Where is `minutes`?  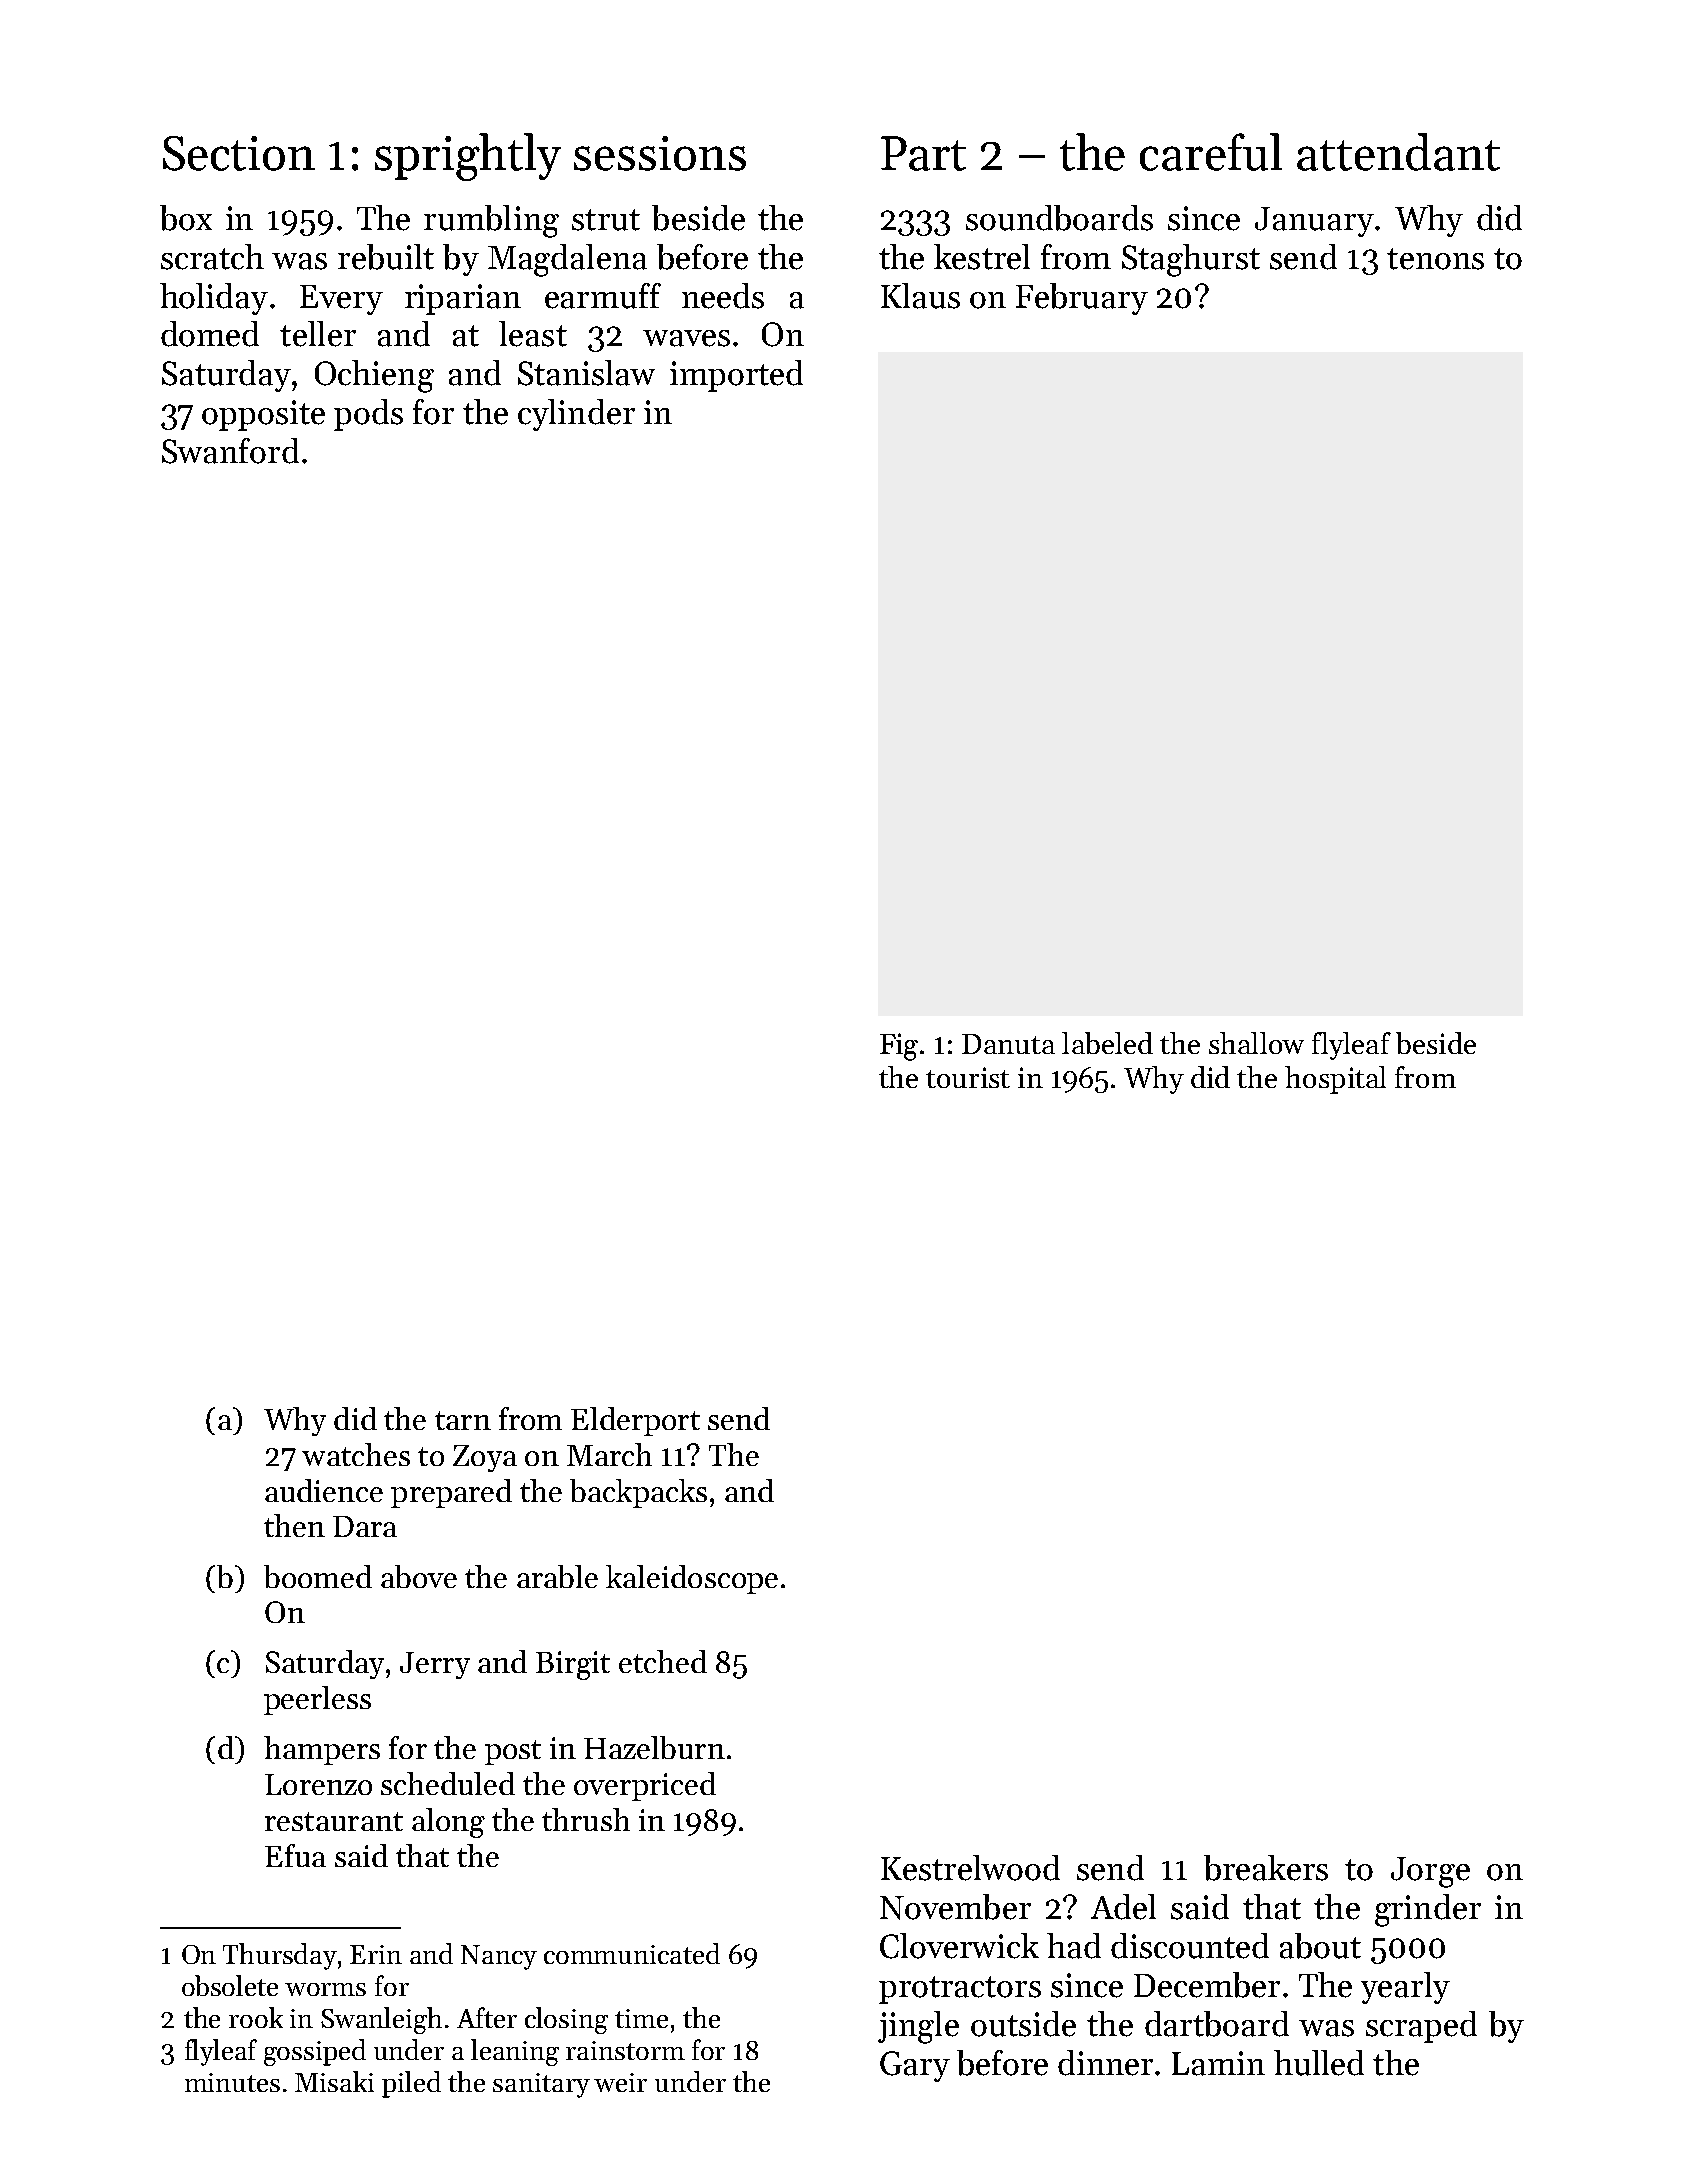
minutes is located at coordinates (232, 2082).
